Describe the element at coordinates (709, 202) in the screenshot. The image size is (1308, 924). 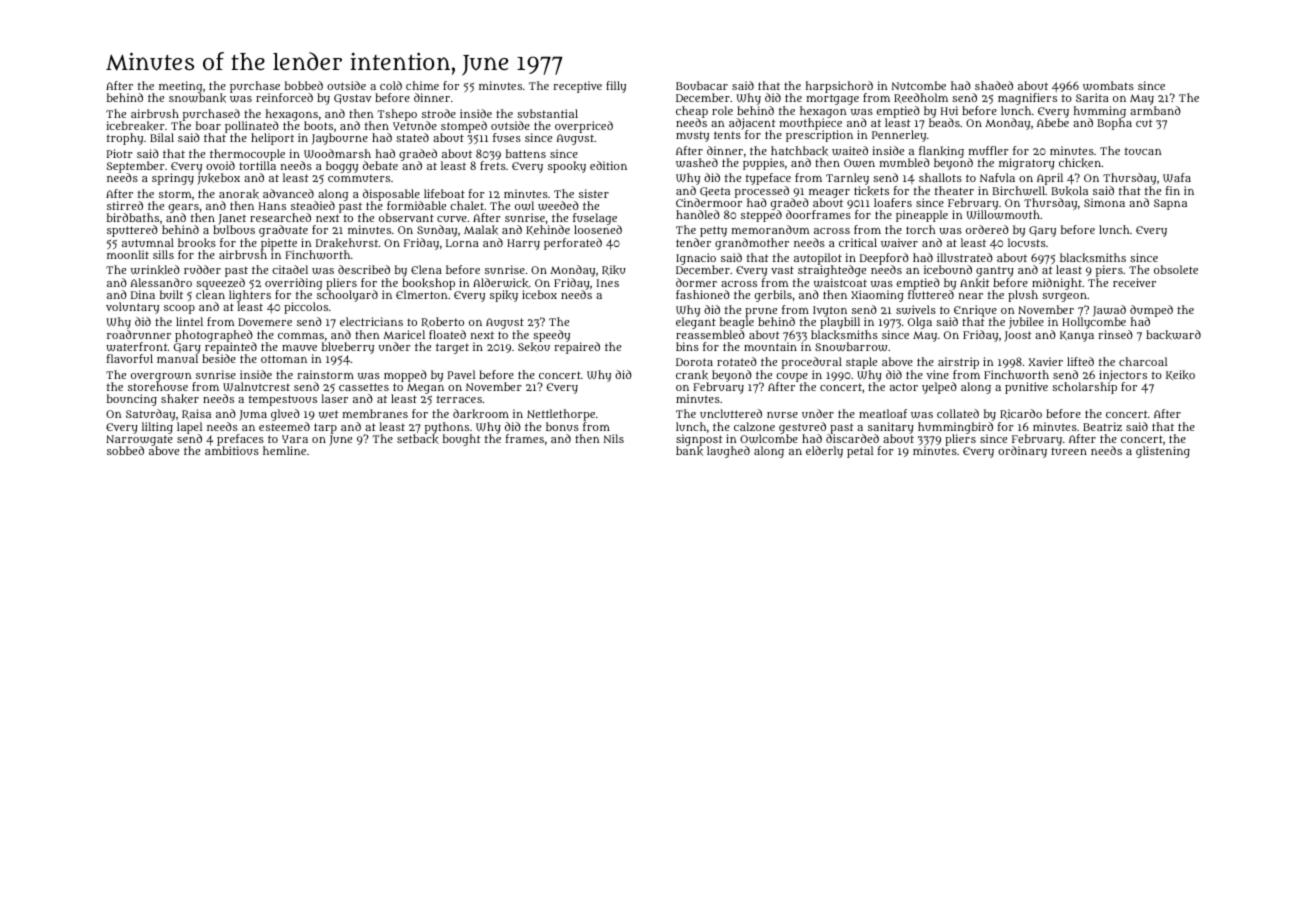
I see `Cindermoor` at that location.
